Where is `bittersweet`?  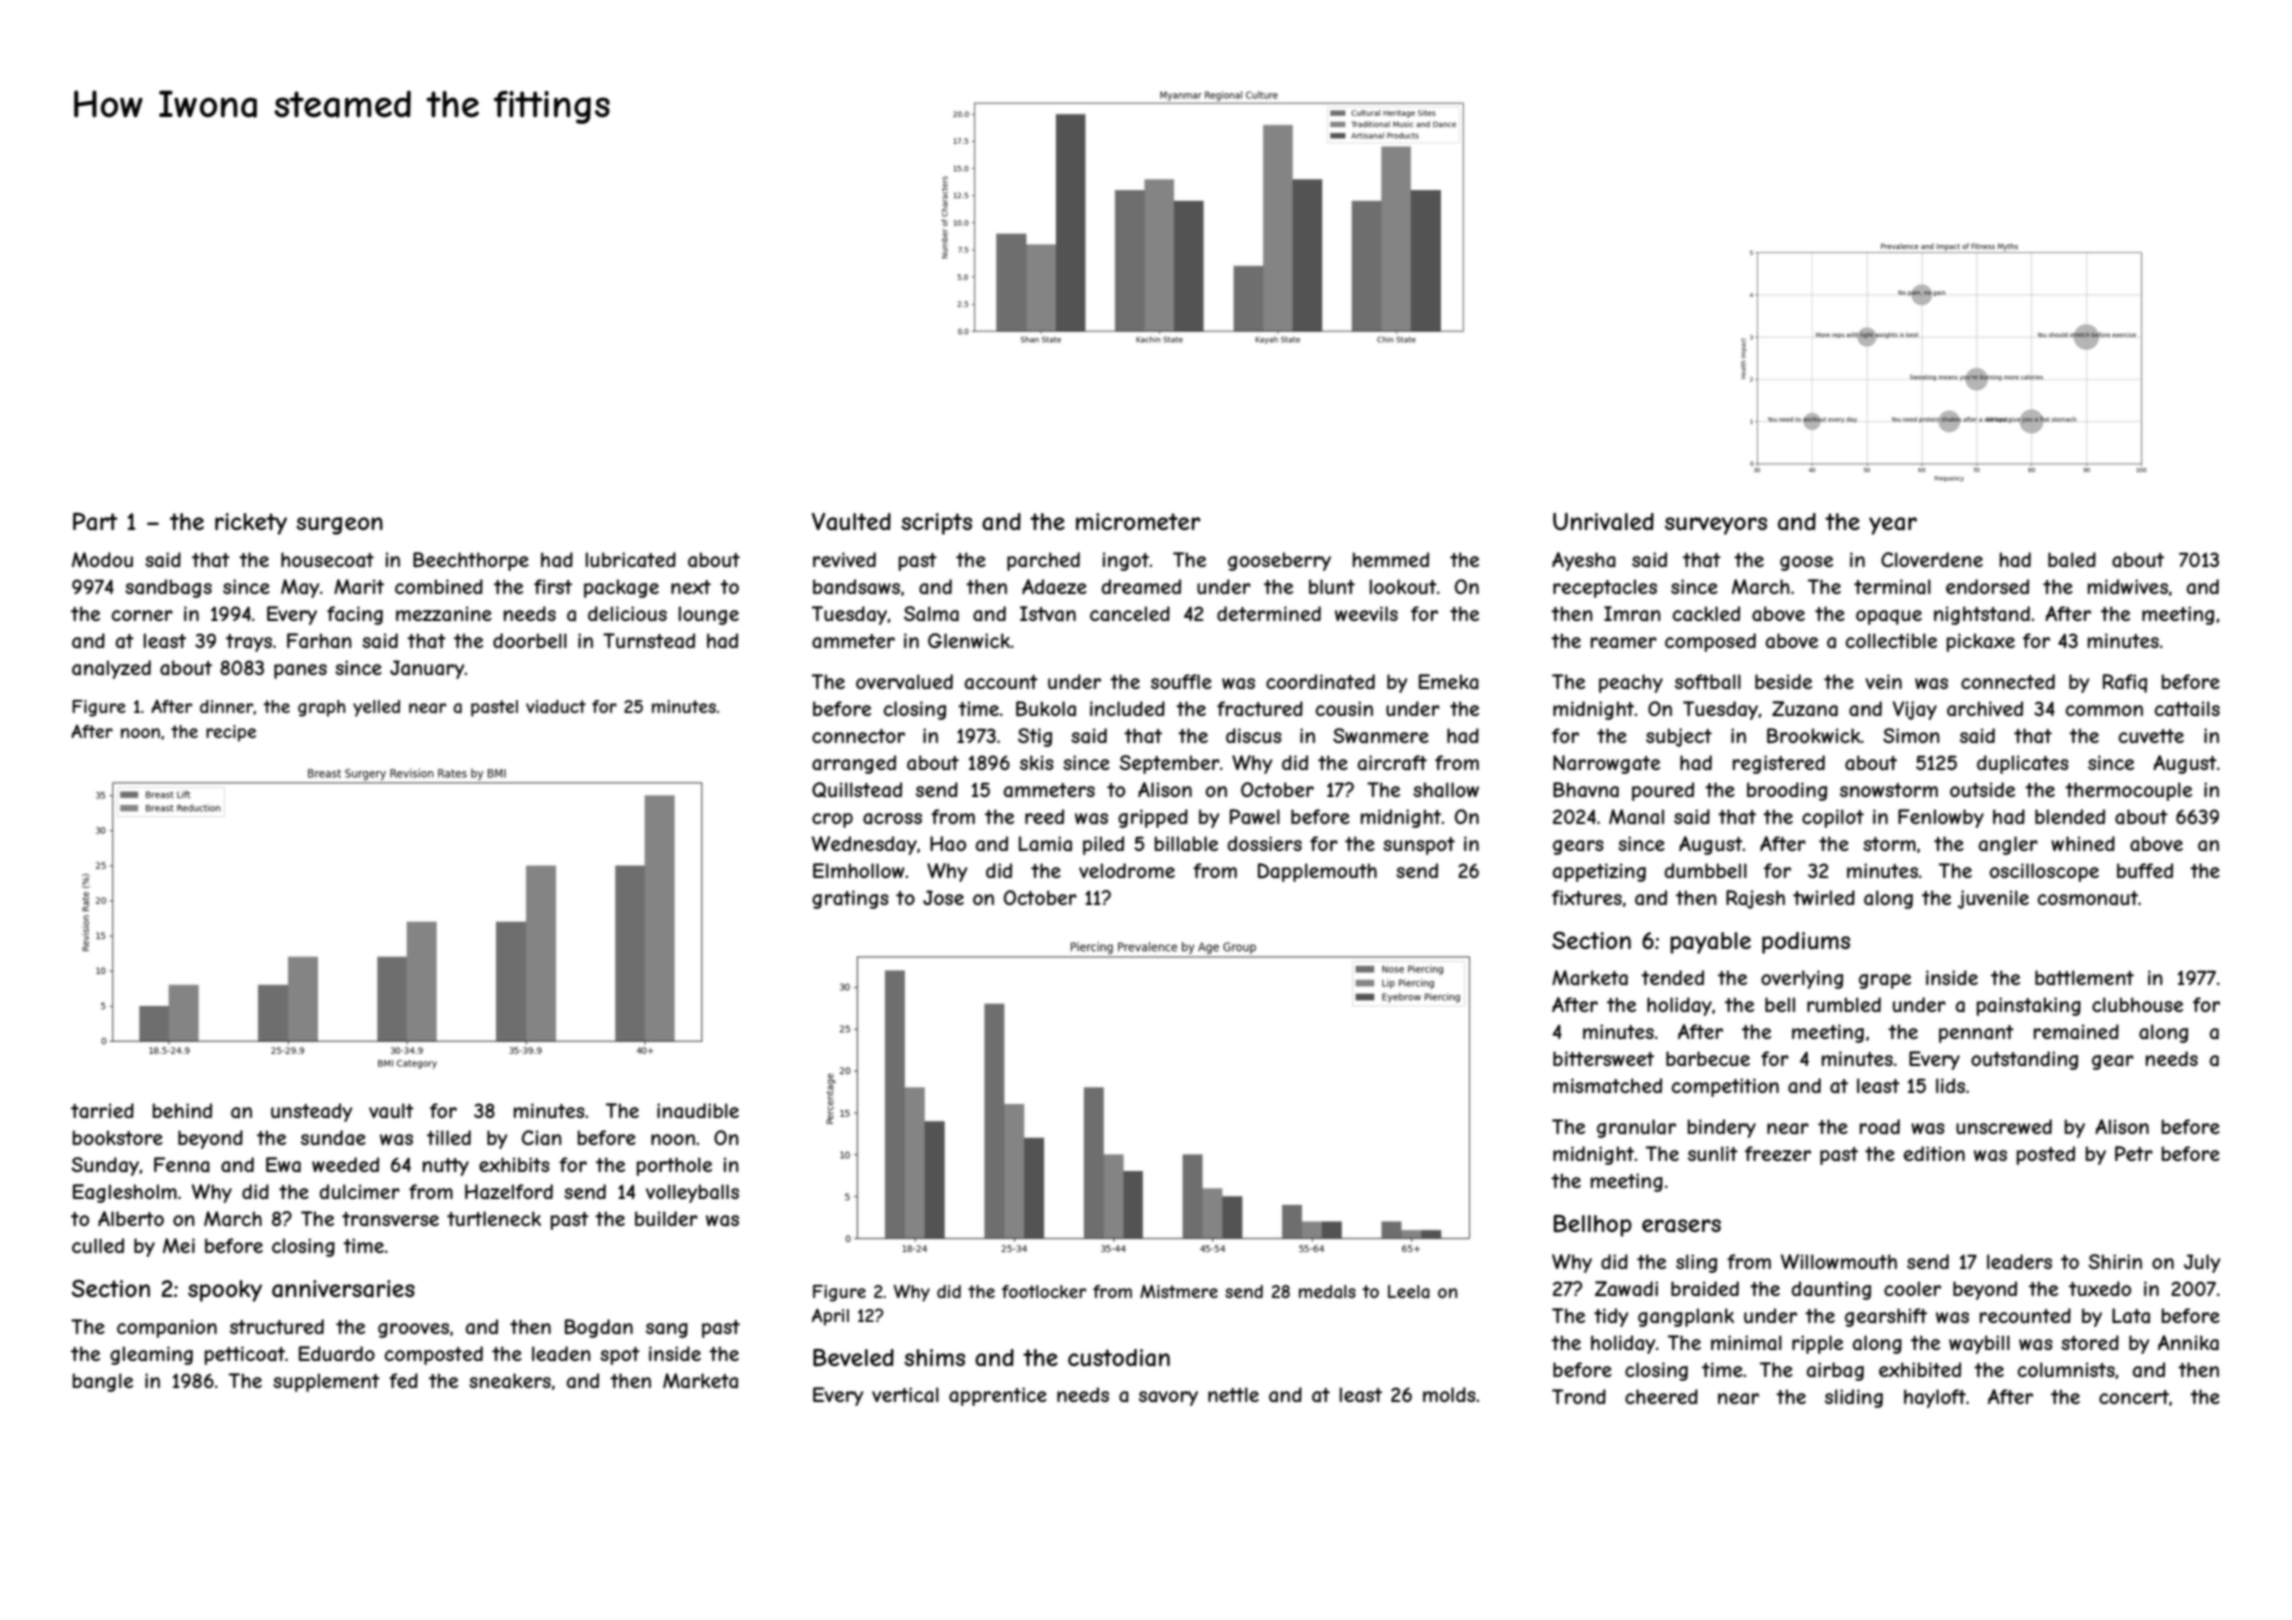 bittersweet is located at coordinates (1603, 1058).
